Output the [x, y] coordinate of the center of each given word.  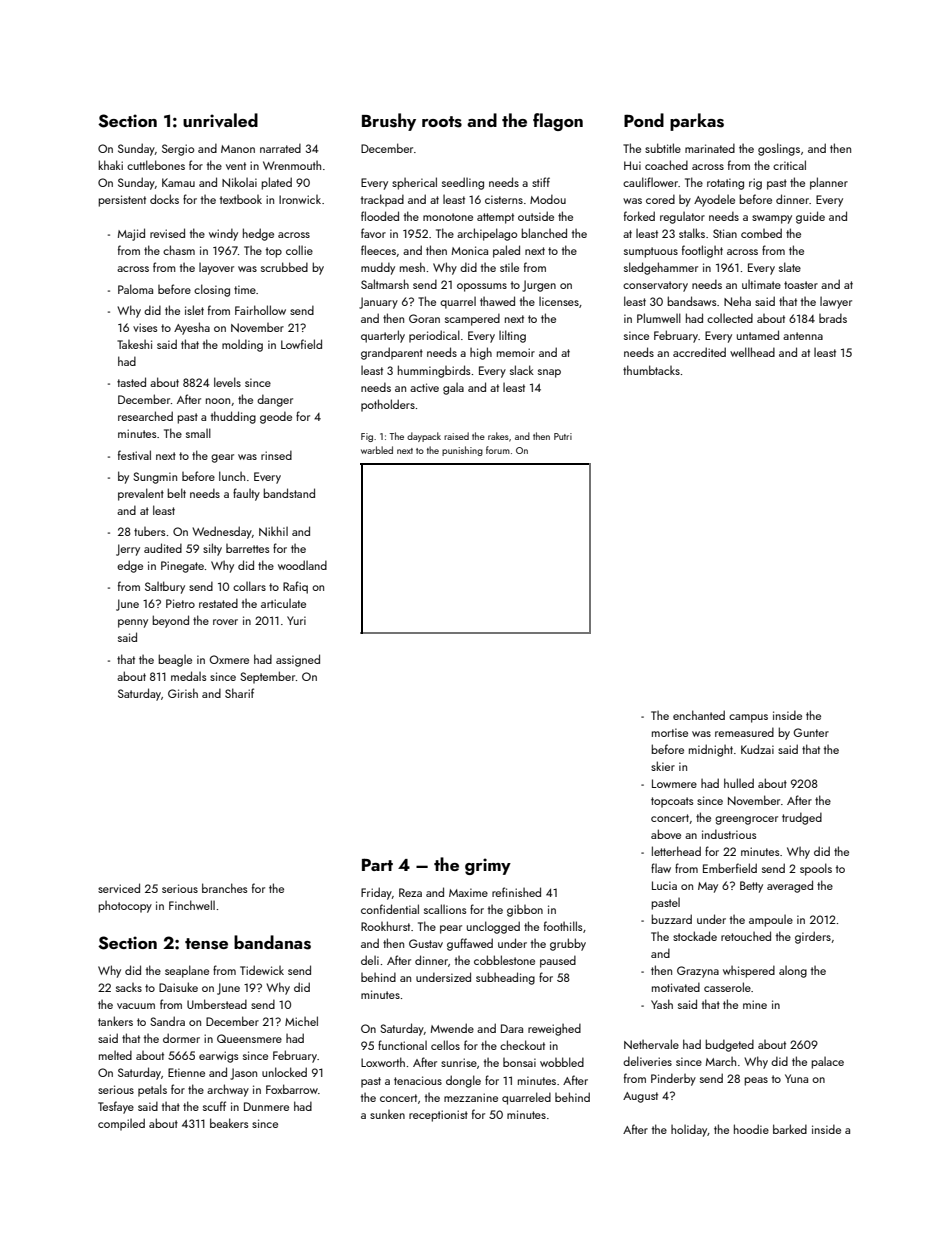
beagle [175, 660]
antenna [803, 336]
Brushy [389, 122]
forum [498, 450]
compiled [121, 1124]
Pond [644, 120]
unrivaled [220, 120]
